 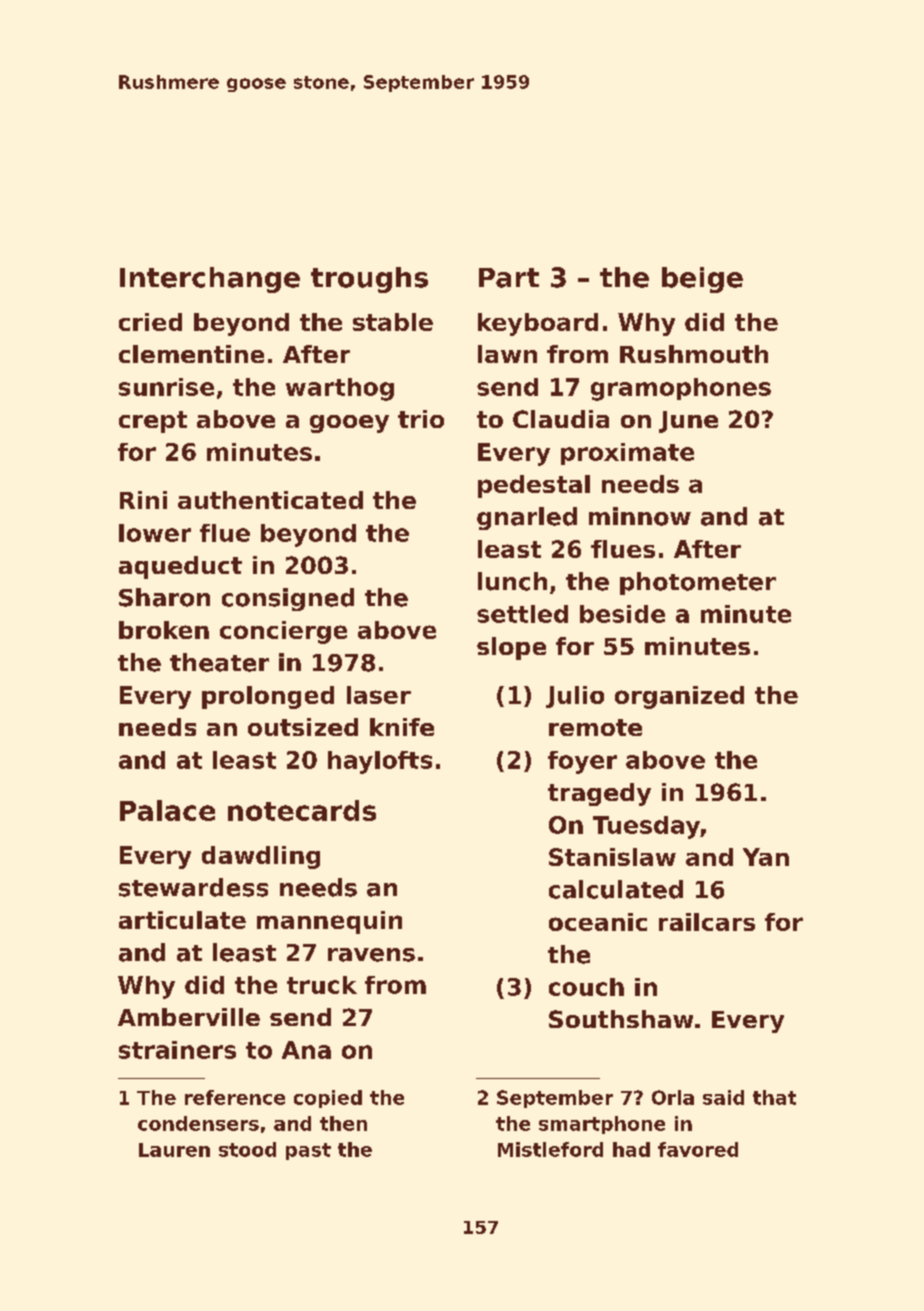 What do you see at coordinates (707, 922) in the screenshot?
I see `railcars` at bounding box center [707, 922].
